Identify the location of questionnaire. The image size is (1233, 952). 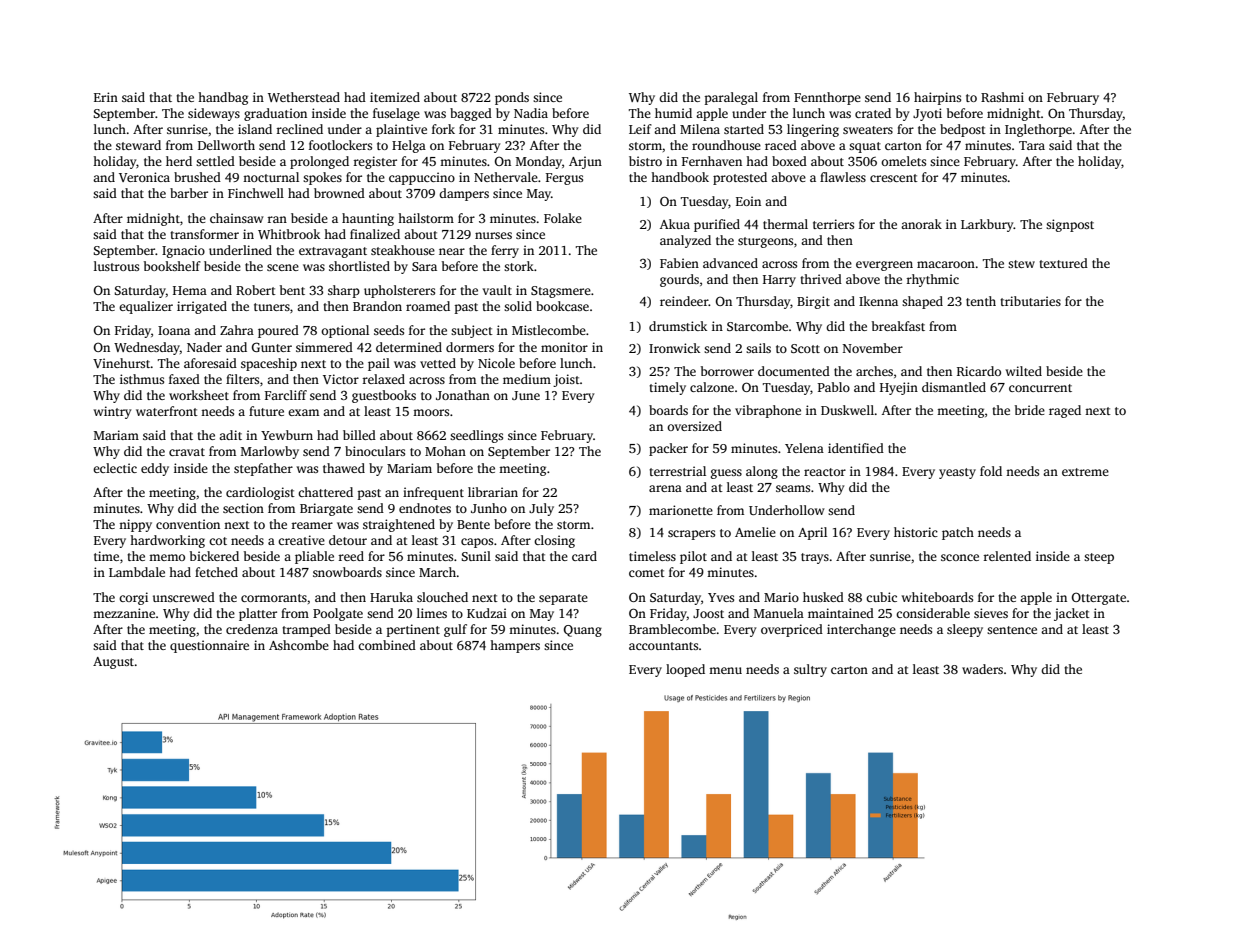
(209, 646).
